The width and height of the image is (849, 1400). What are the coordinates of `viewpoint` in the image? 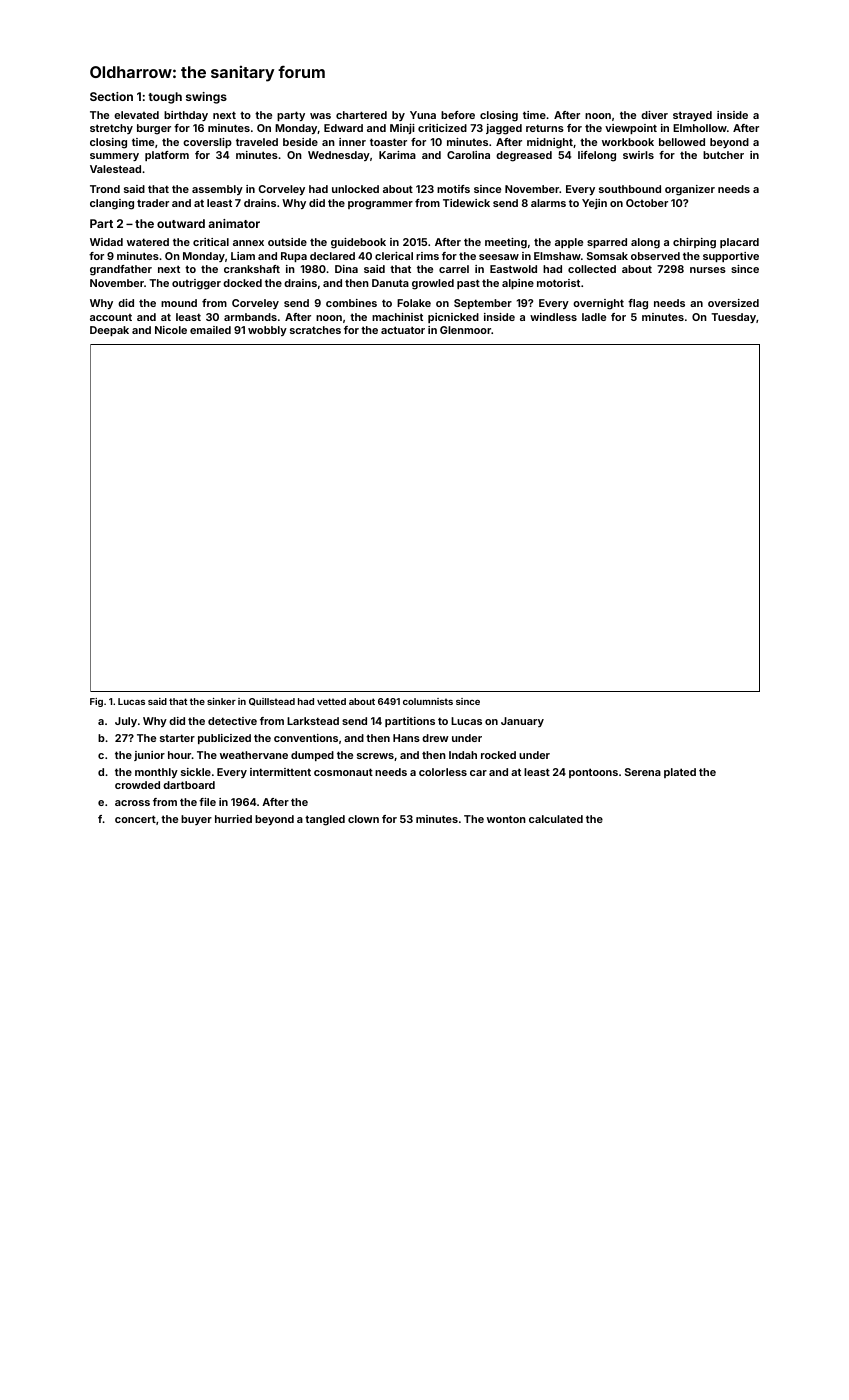 It's located at (631, 129).
